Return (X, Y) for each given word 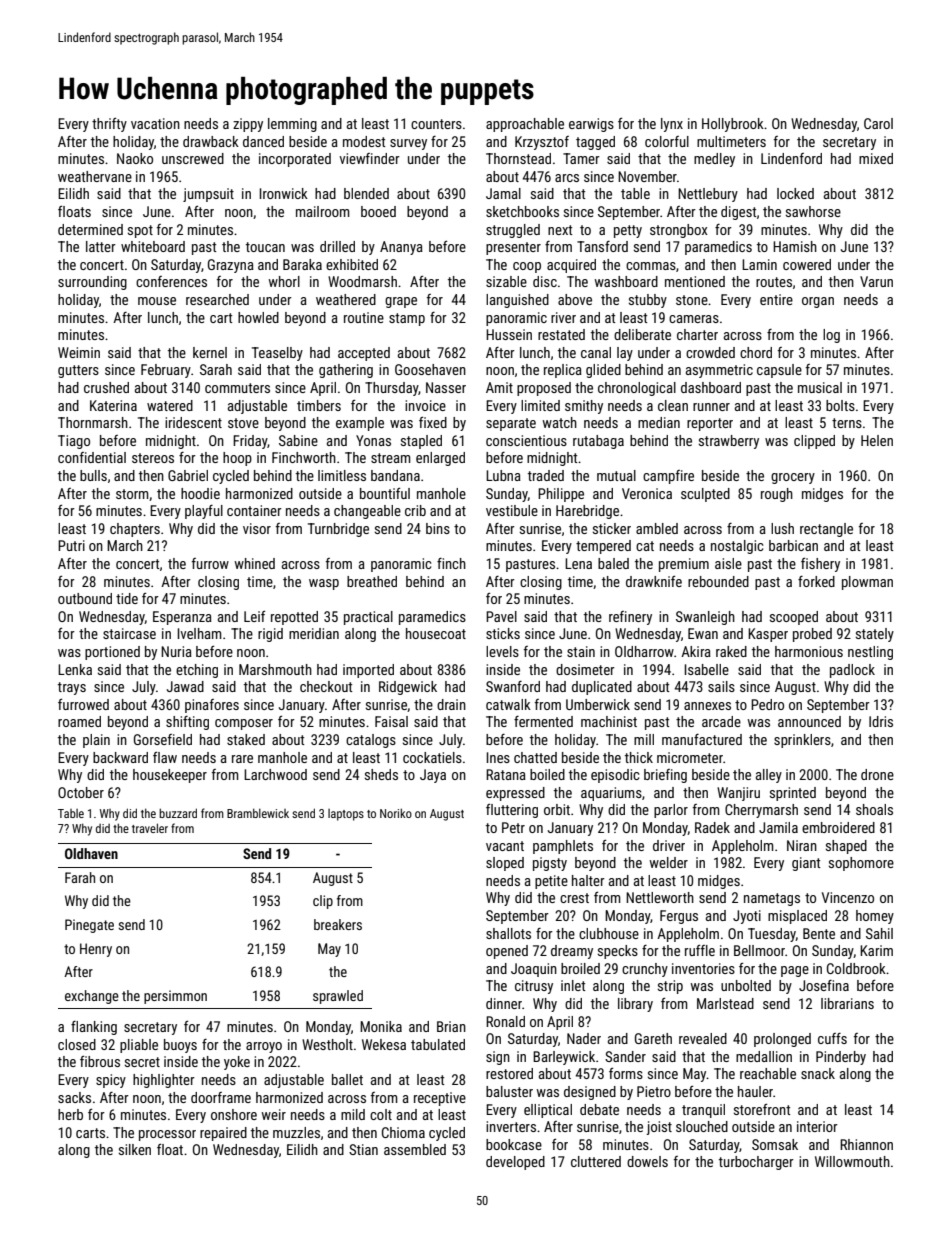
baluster (509, 1091)
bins (438, 528)
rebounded (718, 581)
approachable (525, 125)
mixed (876, 158)
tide (127, 598)
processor (167, 1135)
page (795, 971)
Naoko (135, 158)
